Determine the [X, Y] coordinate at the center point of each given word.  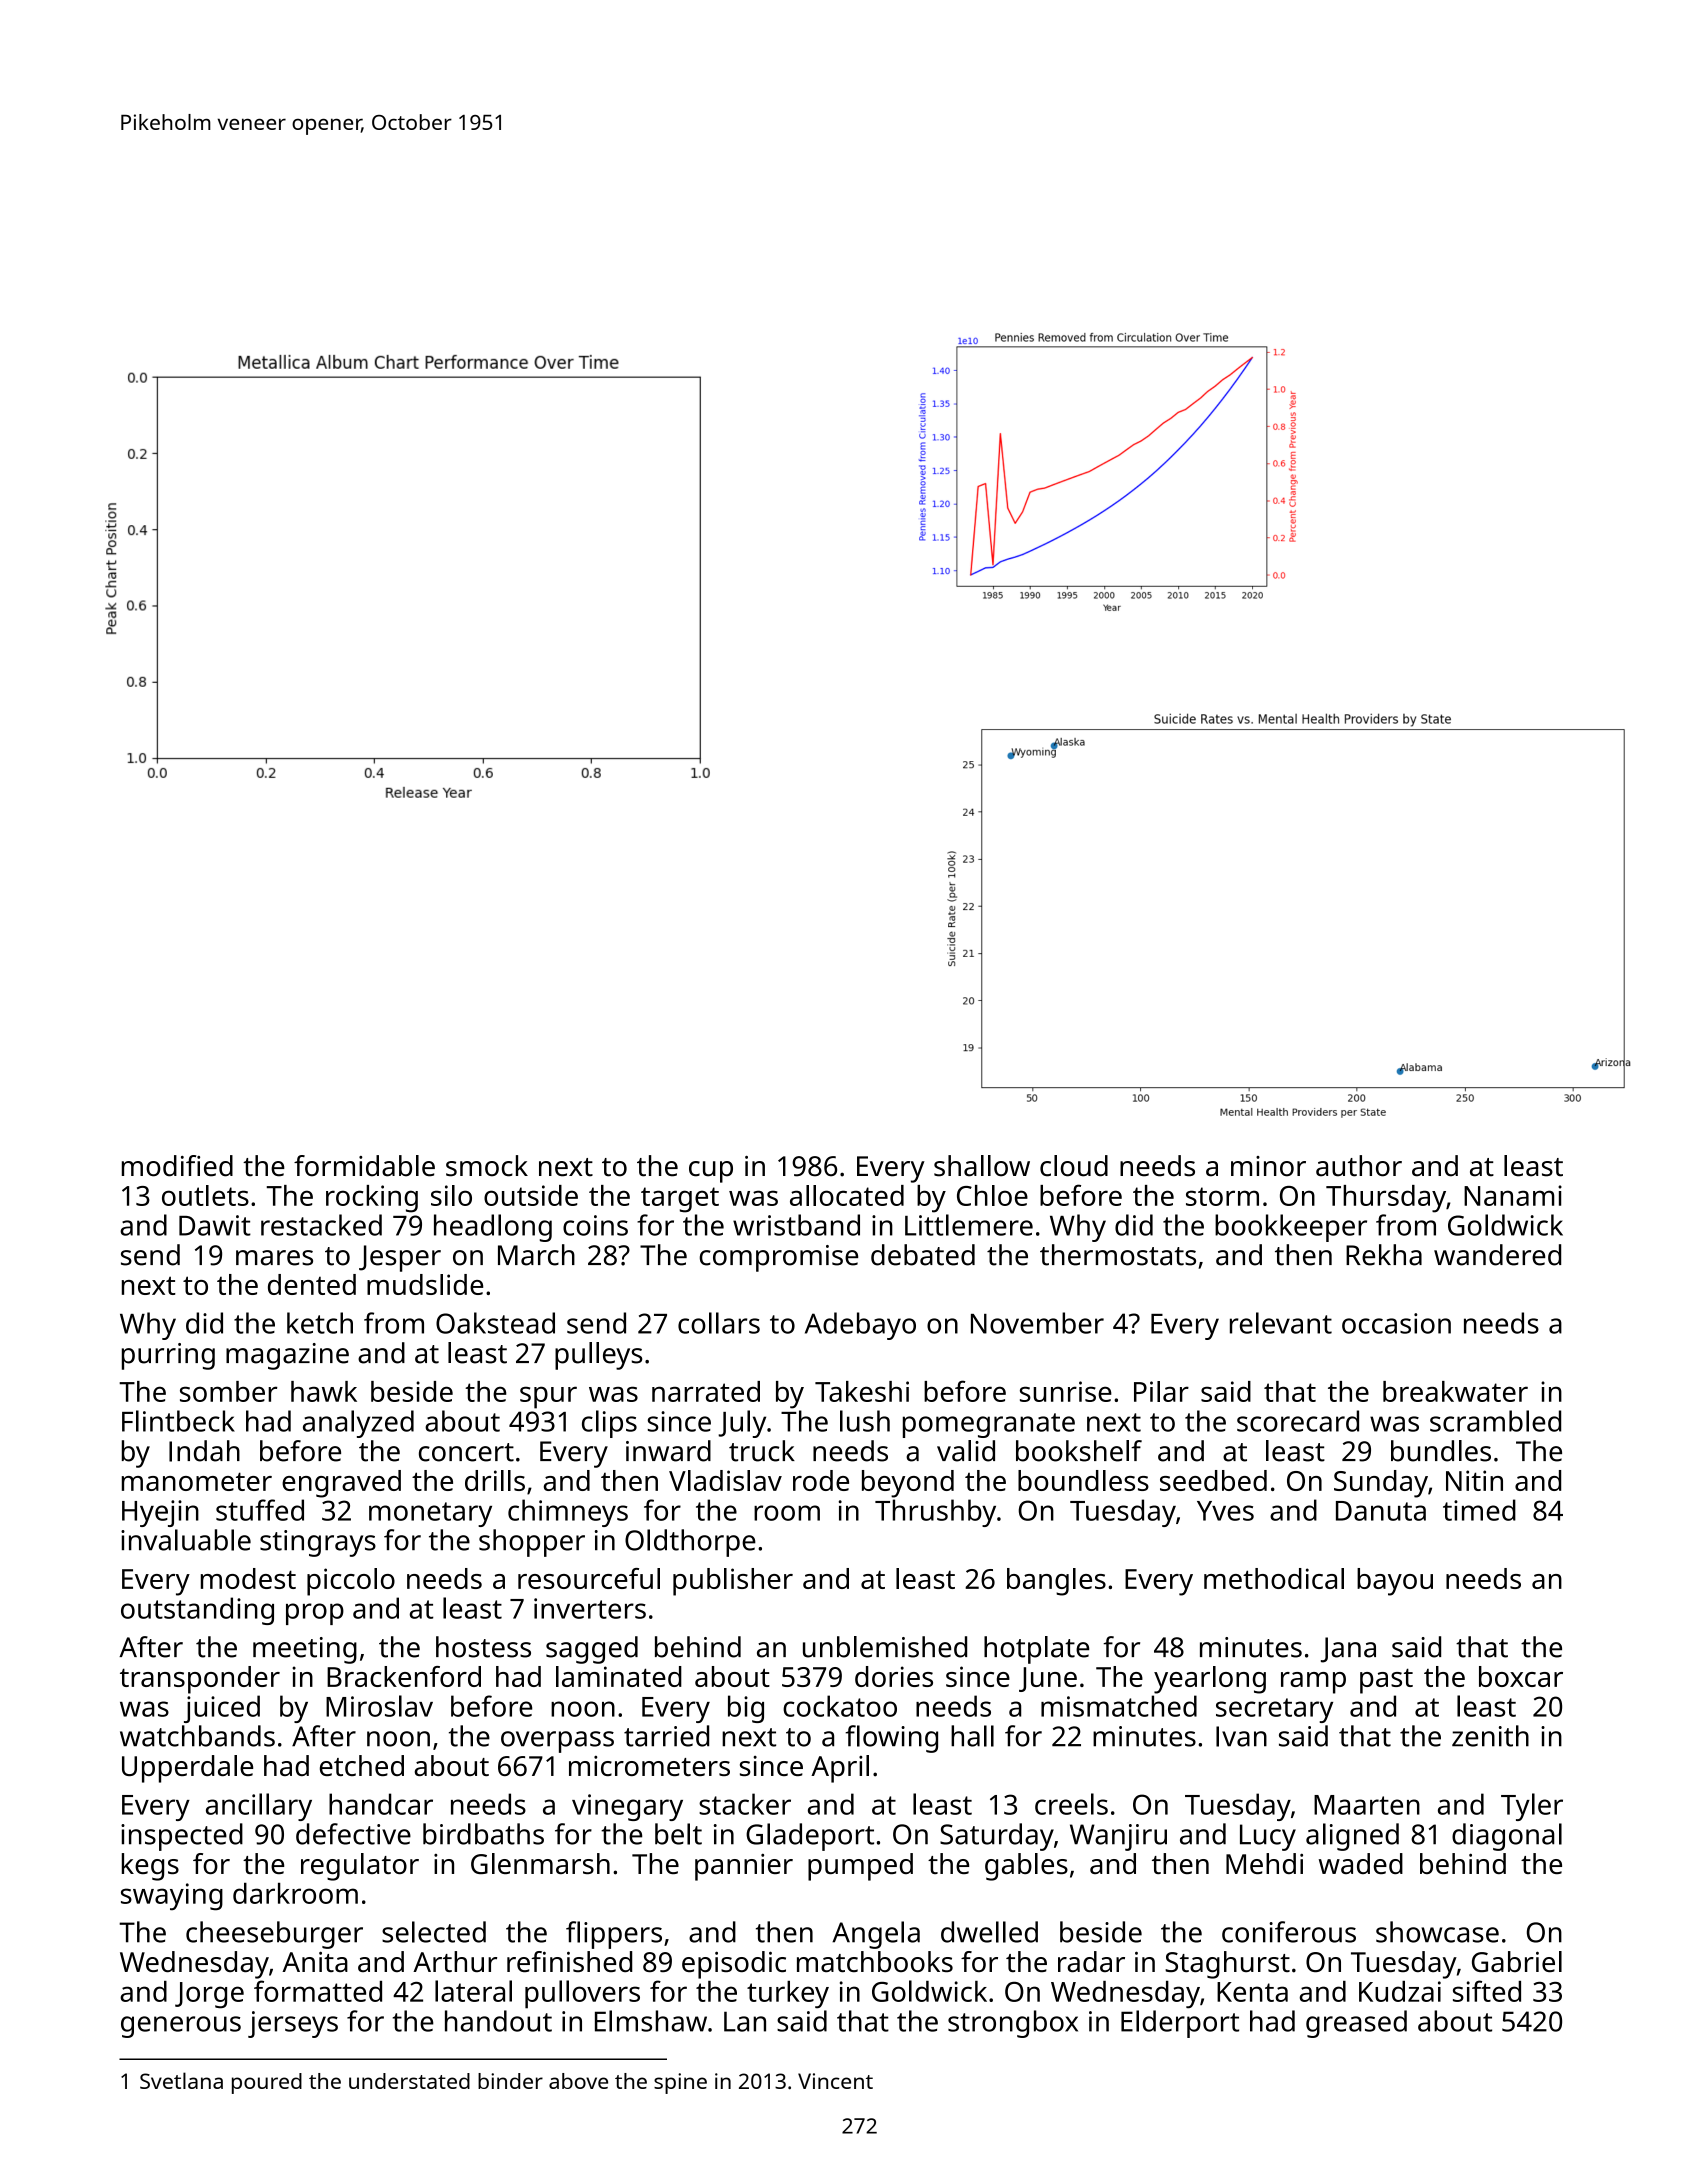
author [1359, 1166]
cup [711, 1172]
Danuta [1381, 1511]
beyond [908, 1484]
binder [510, 2081]
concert [466, 1452]
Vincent [835, 2081]
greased [1356, 2024]
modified [177, 1166]
